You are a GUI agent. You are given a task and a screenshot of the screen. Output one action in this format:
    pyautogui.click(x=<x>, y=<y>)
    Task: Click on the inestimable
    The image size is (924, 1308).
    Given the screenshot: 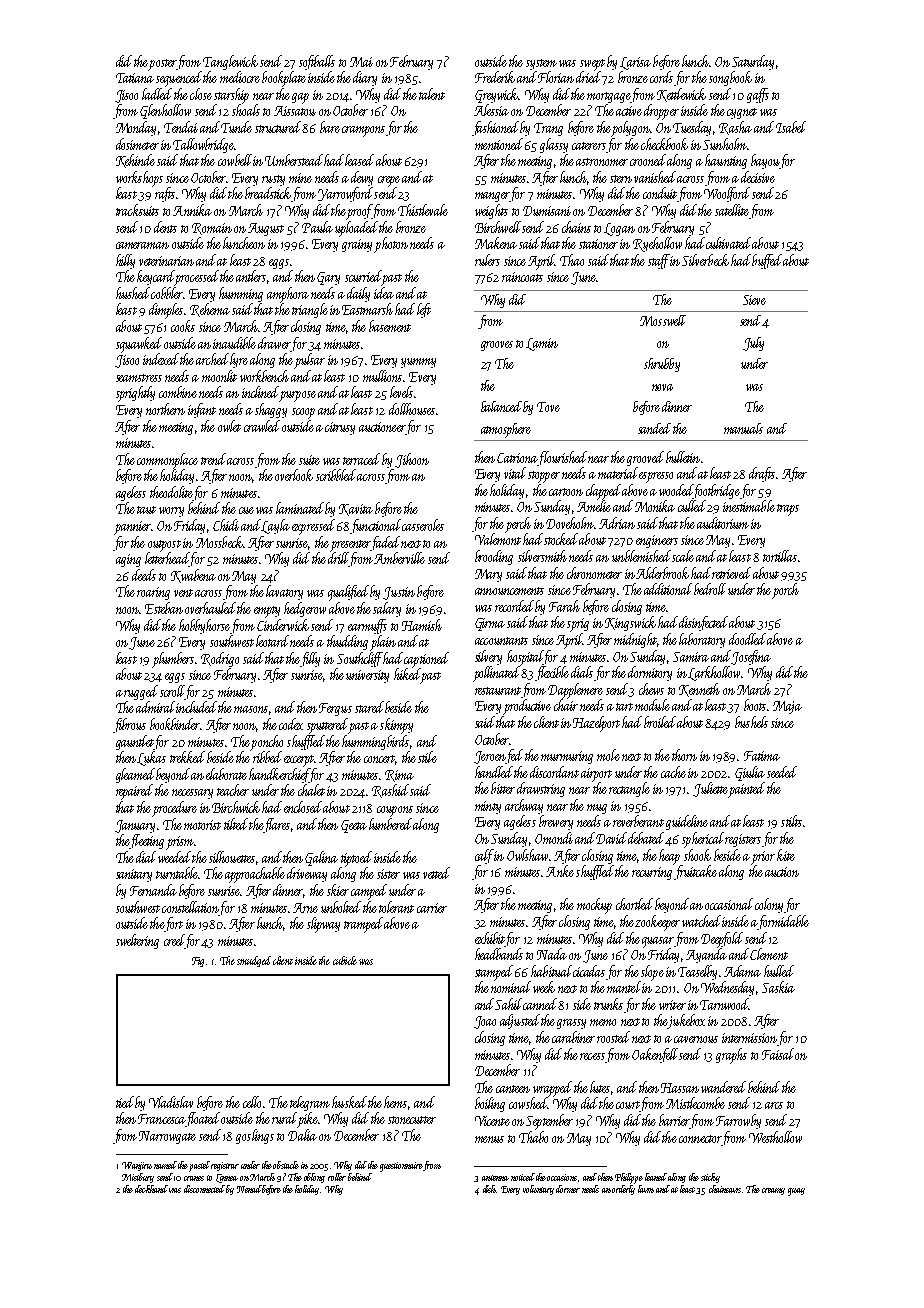 What is the action you would take?
    pyautogui.click(x=749, y=506)
